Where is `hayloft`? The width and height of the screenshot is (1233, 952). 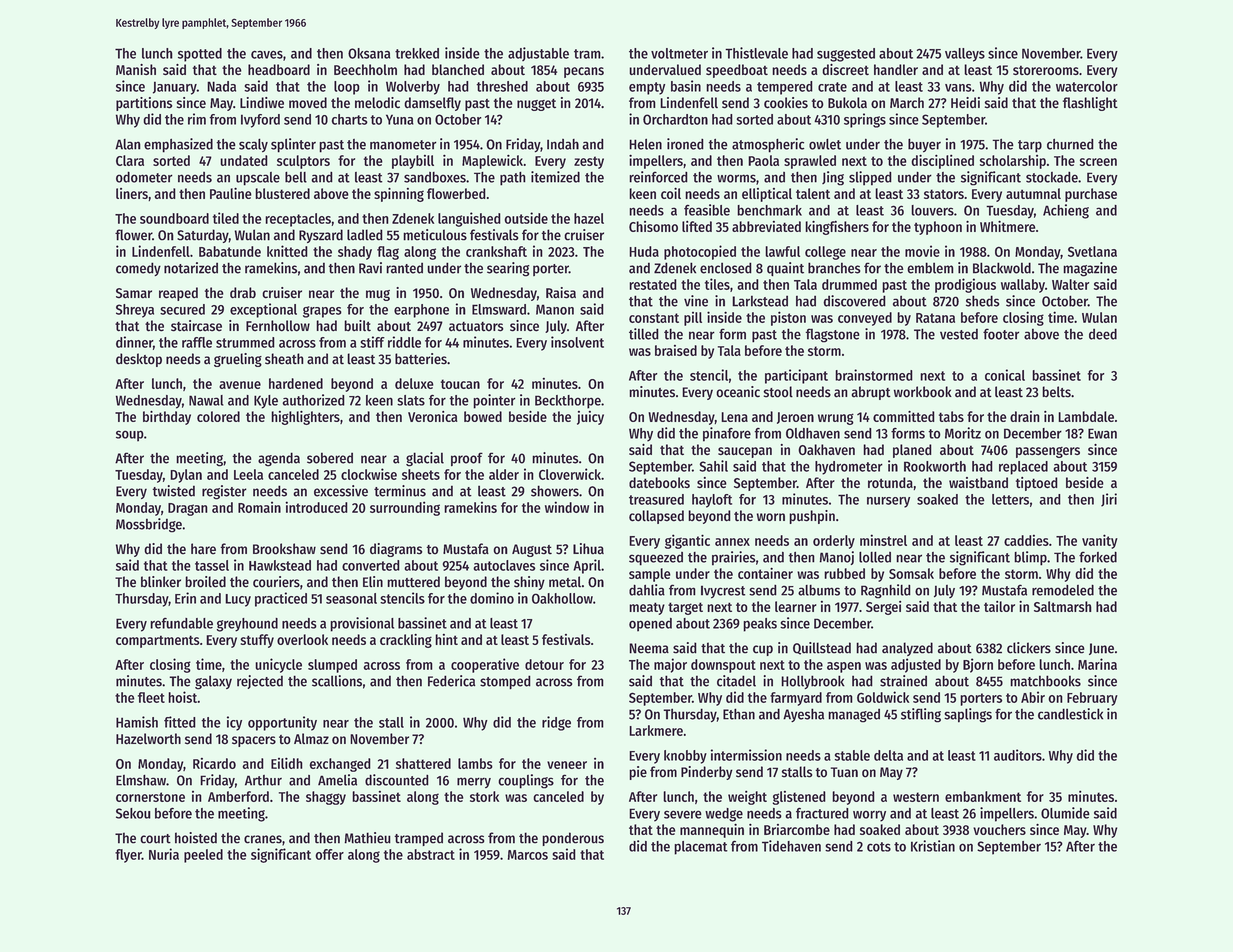
hayloft is located at coordinates (712, 501).
